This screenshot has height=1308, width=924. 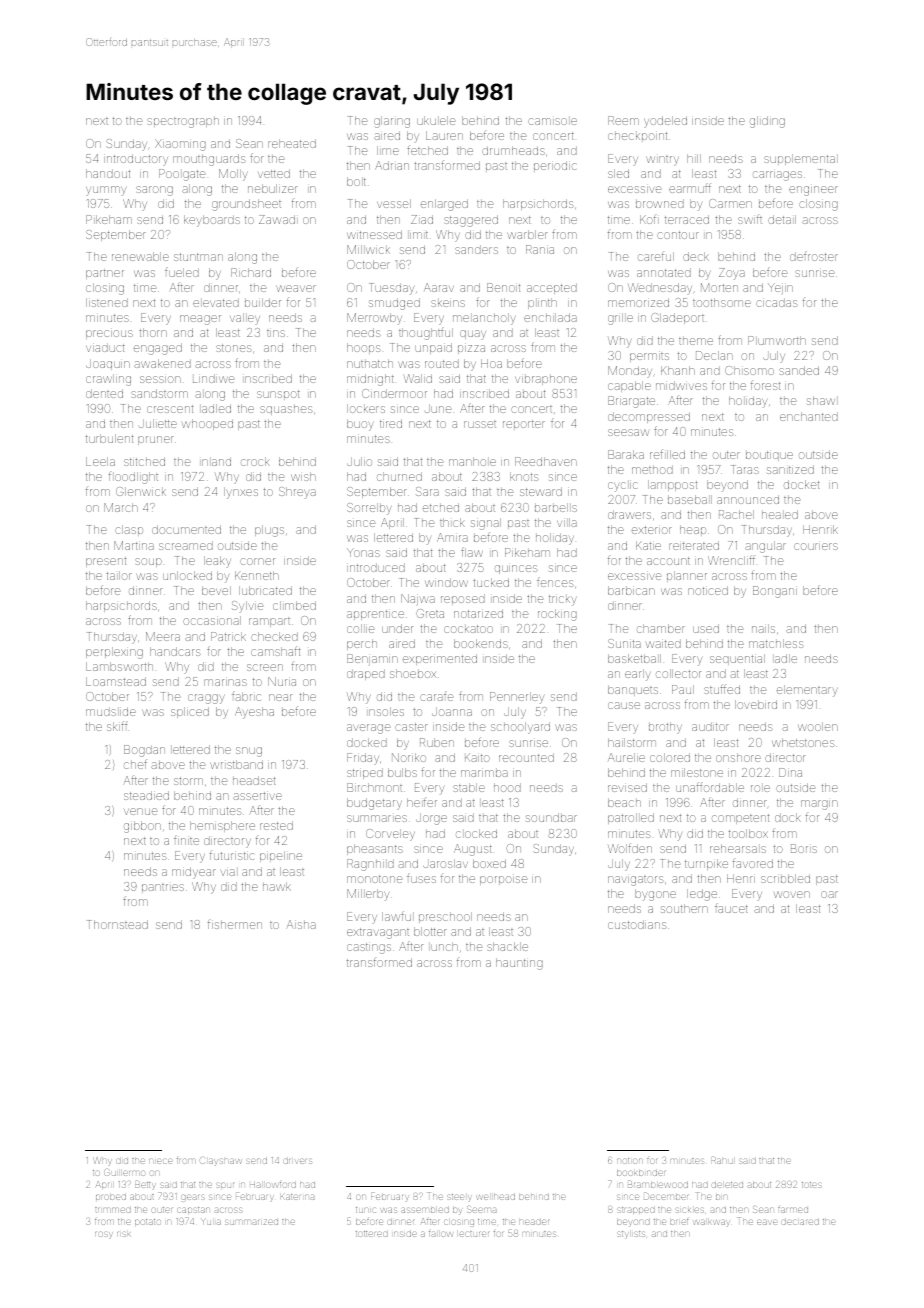 What do you see at coordinates (727, 1185) in the screenshot?
I see `deleted` at bounding box center [727, 1185].
